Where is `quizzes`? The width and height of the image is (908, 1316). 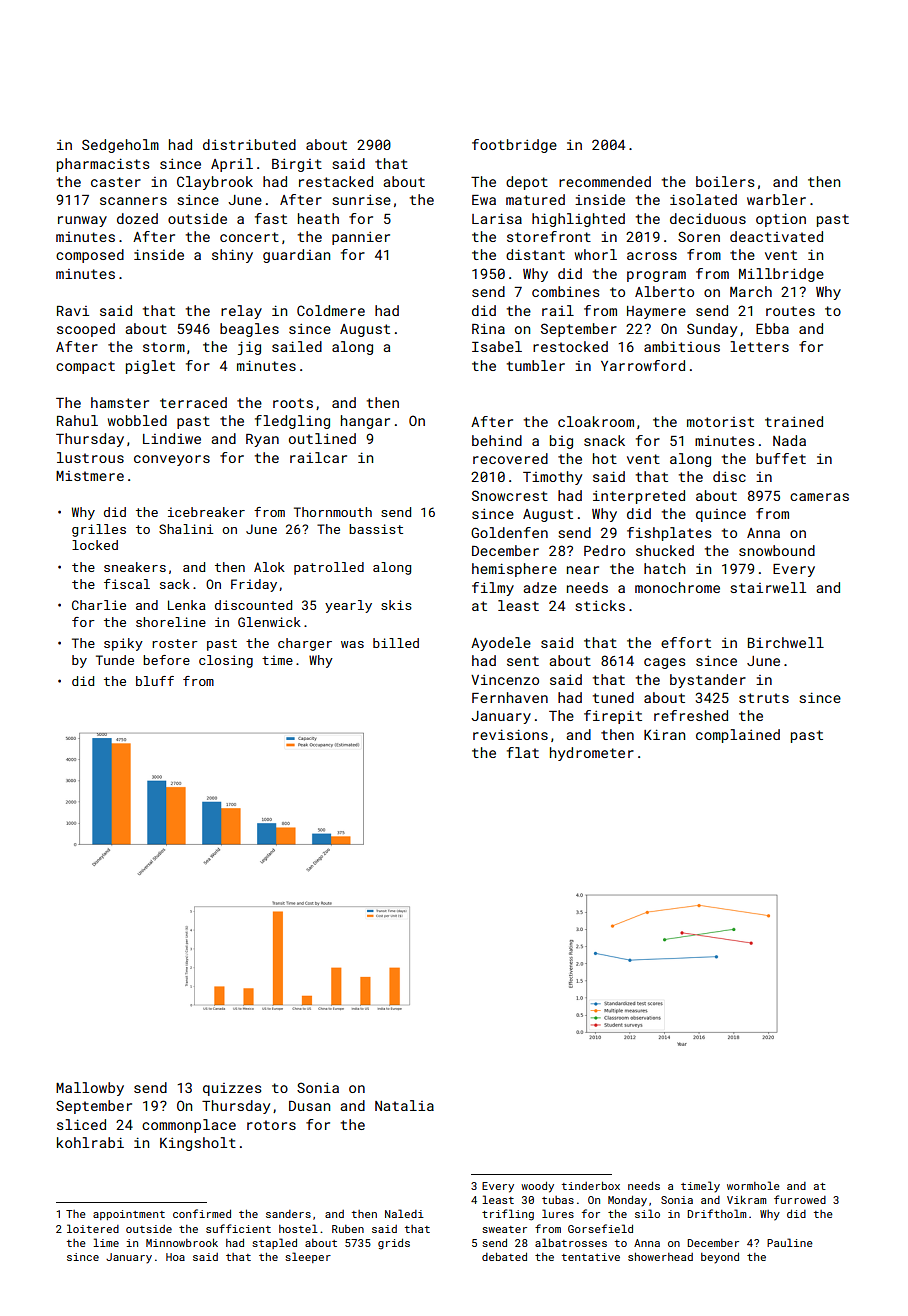 quizzes is located at coordinates (232, 1089).
